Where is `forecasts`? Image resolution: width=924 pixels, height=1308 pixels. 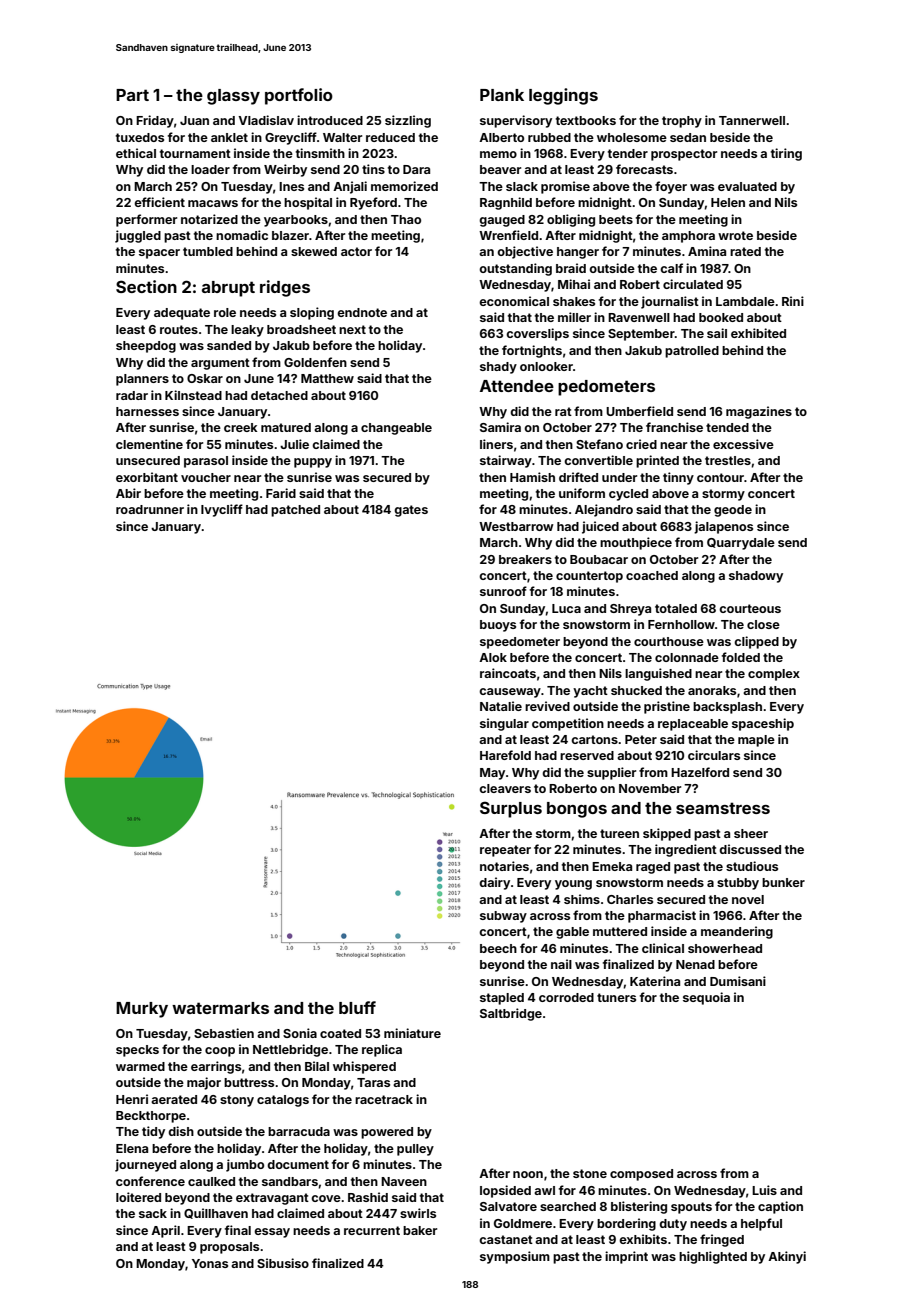
forecasts is located at coordinates (644, 169).
